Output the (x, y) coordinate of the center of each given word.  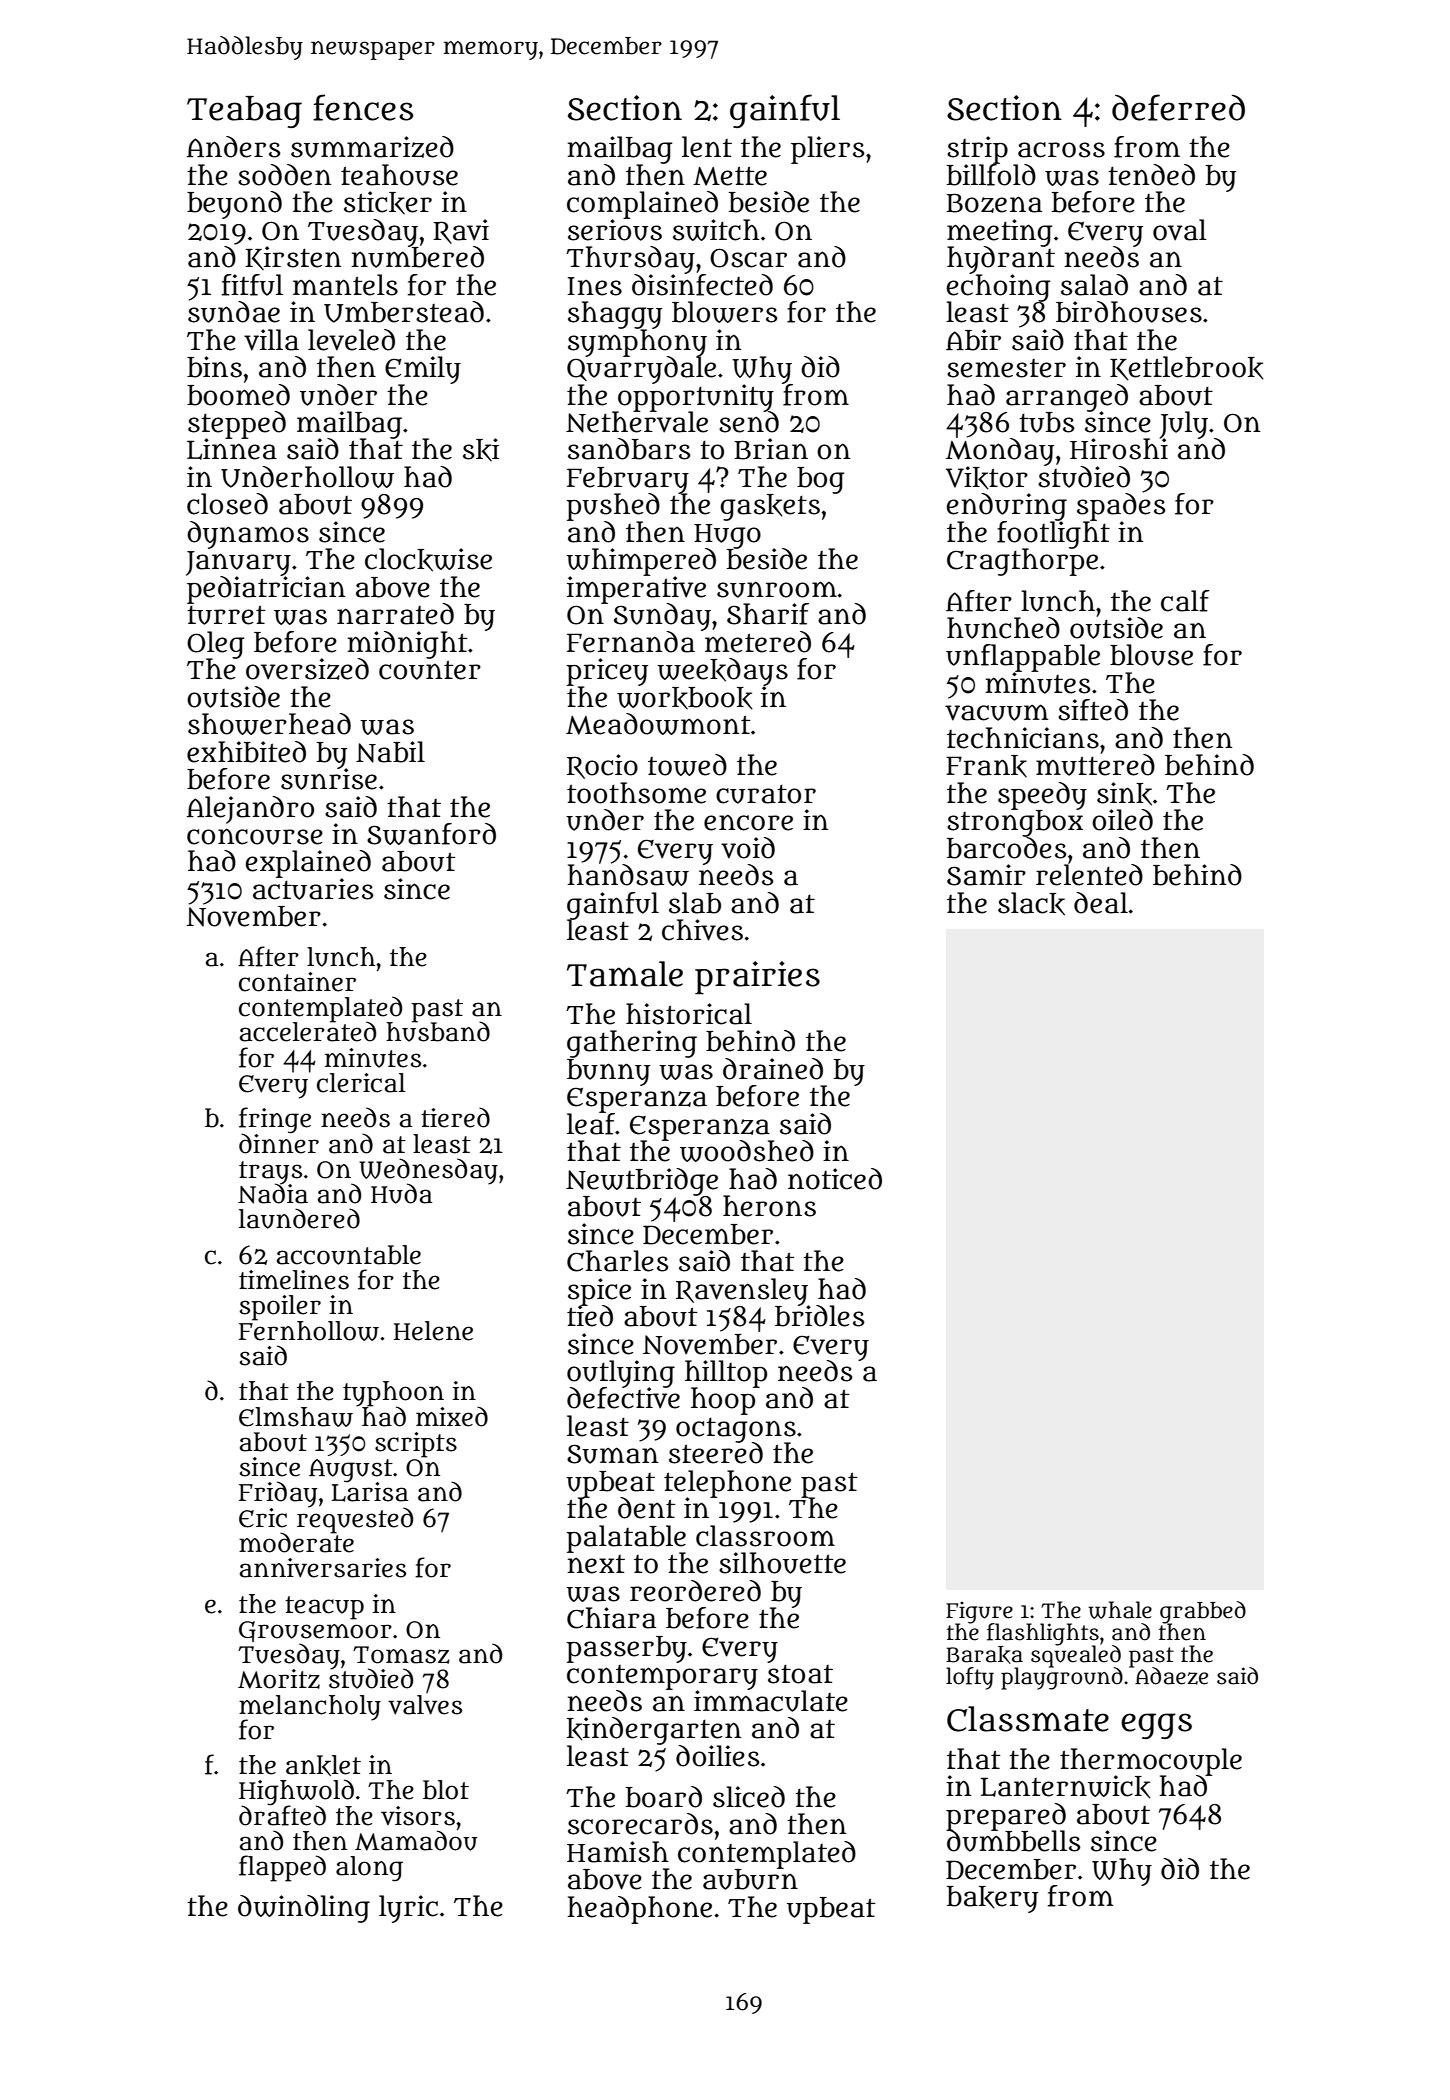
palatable (626, 1539)
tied (590, 1316)
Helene (433, 1331)
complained (642, 205)
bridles (819, 1316)
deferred (1178, 107)
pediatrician (266, 590)
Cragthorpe (1022, 562)
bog (820, 480)
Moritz (279, 1679)
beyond (234, 205)
